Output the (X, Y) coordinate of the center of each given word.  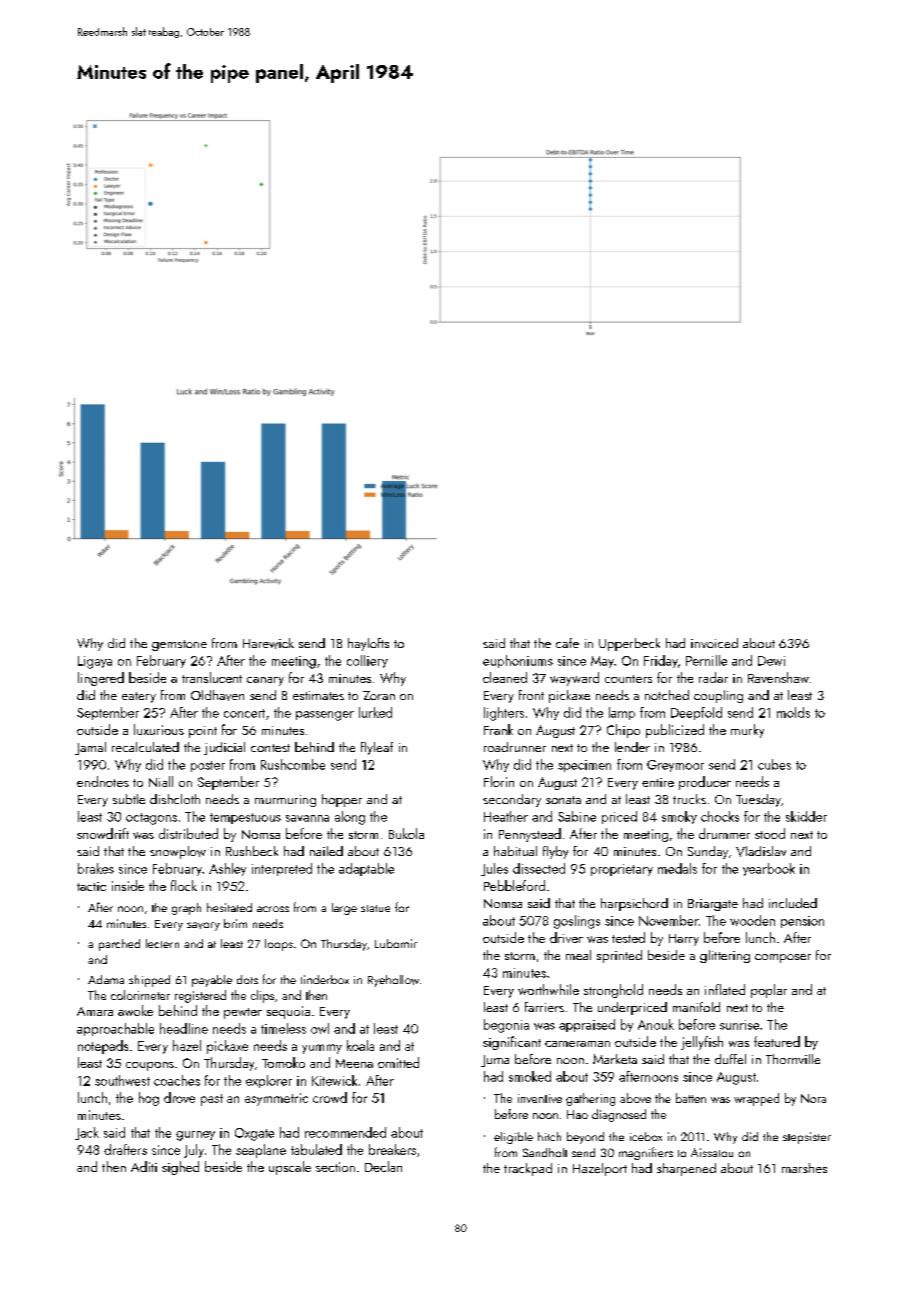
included (793, 903)
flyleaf (377, 748)
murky (747, 731)
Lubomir (396, 943)
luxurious (159, 729)
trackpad (528, 1169)
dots (247, 979)
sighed (180, 1168)
